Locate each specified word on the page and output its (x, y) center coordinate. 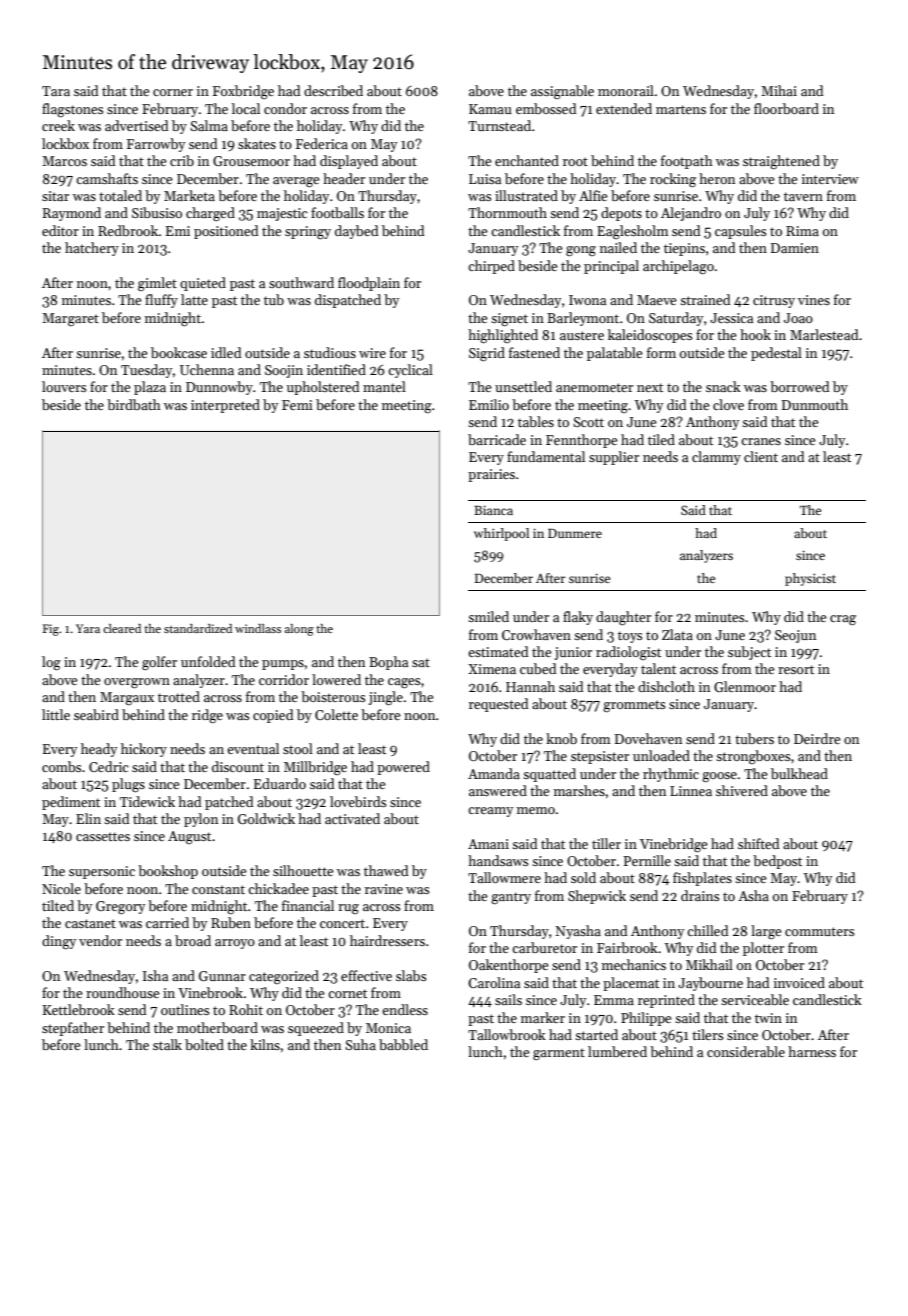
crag (843, 620)
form (661, 352)
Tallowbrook (507, 1034)
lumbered (617, 1051)
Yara (88, 628)
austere (582, 335)
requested (498, 705)
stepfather (73, 1029)
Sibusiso (157, 212)
